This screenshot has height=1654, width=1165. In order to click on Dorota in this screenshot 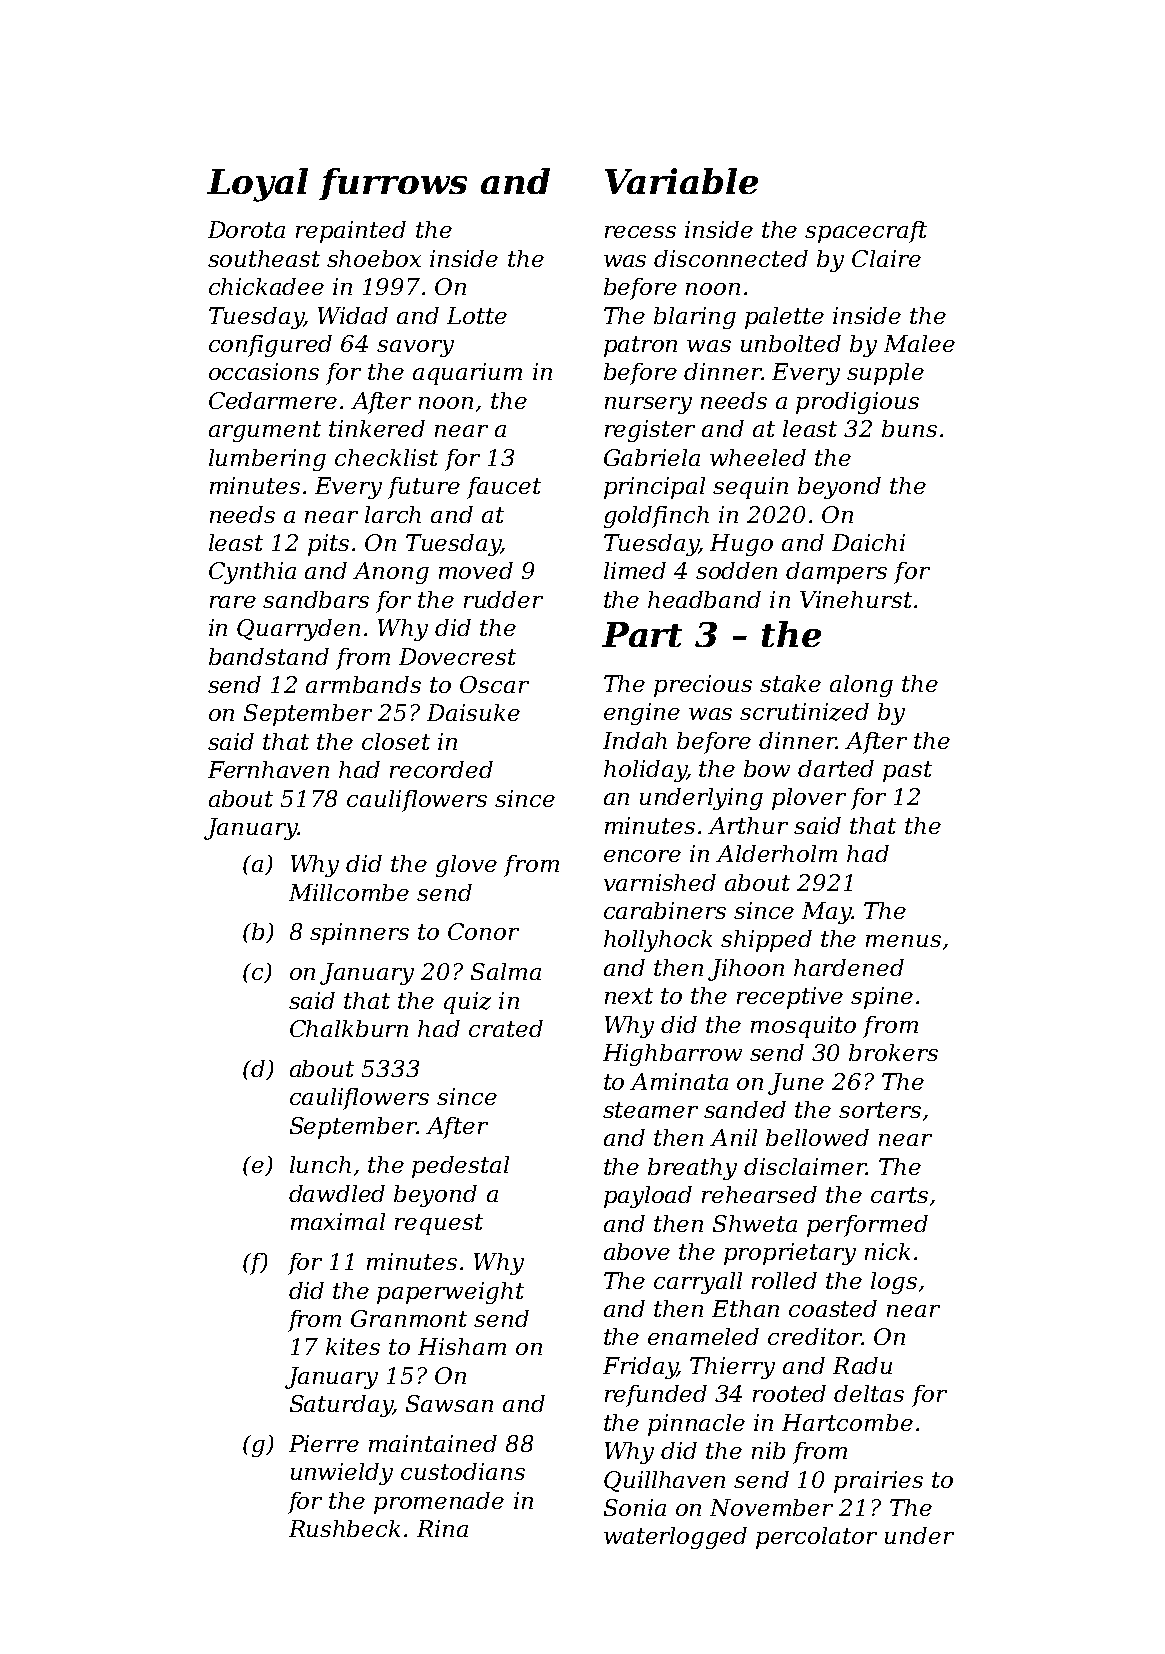, I will do `click(246, 229)`.
